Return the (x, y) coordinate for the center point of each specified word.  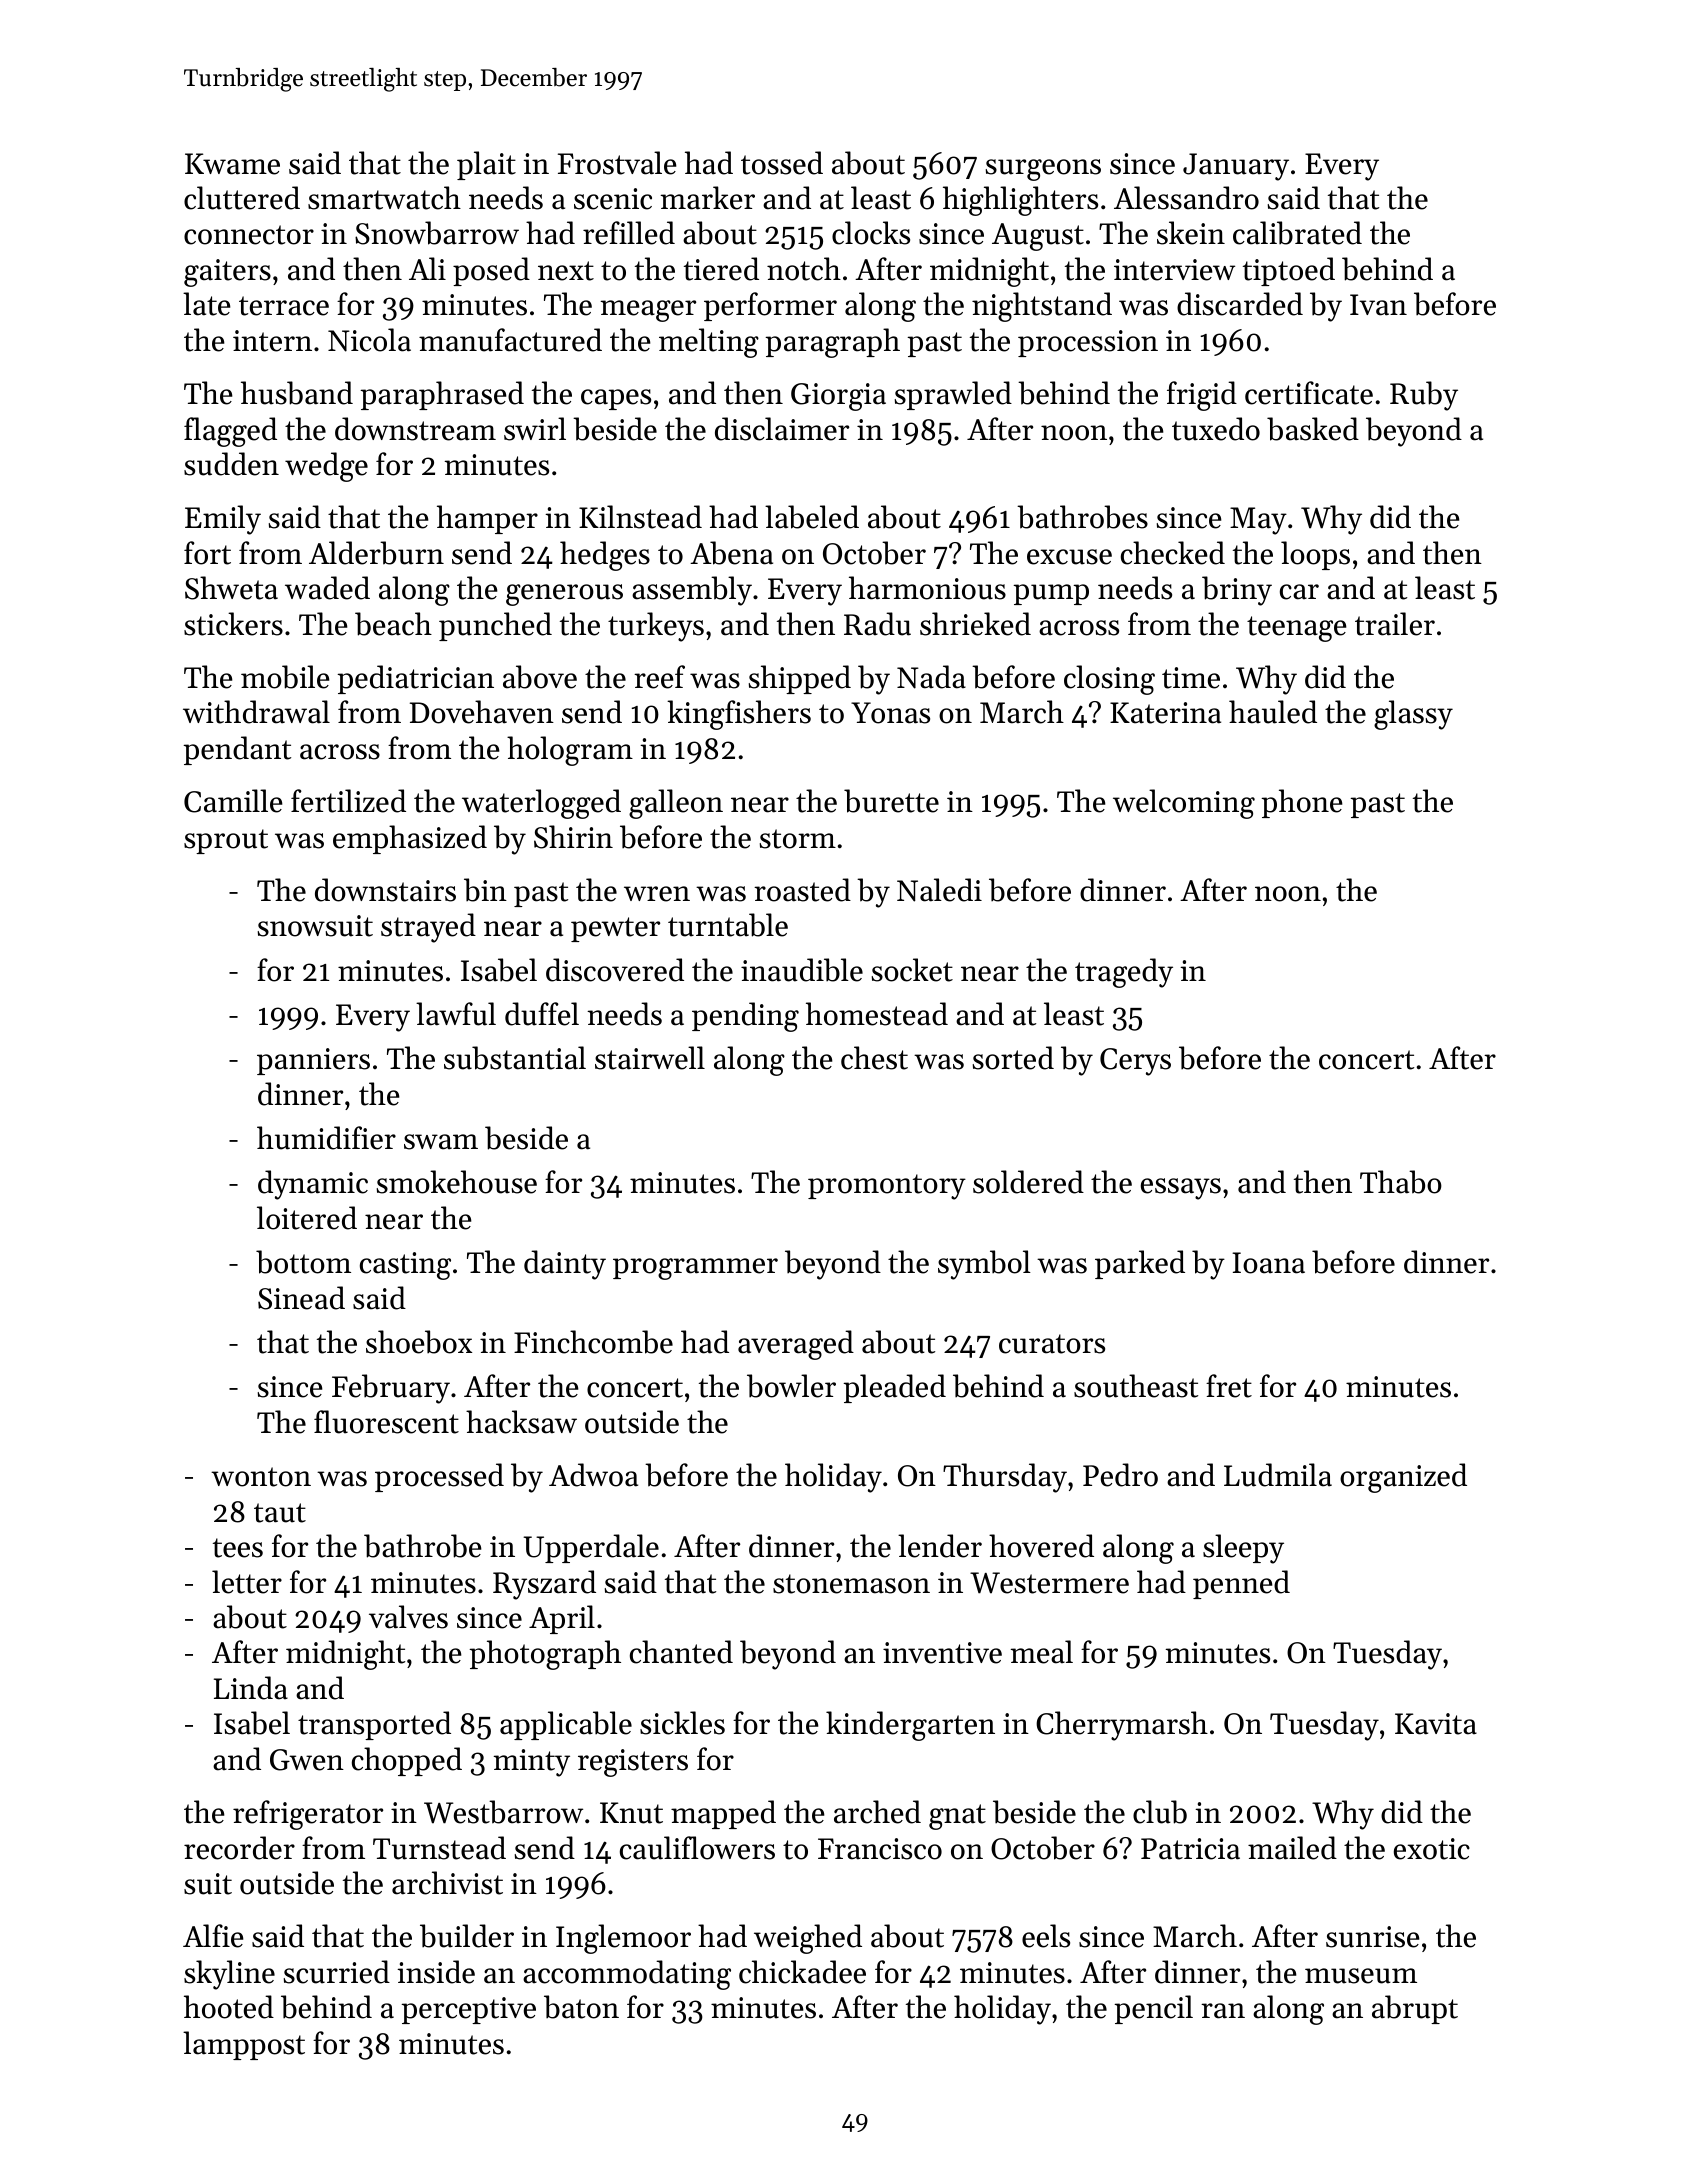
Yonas (890, 713)
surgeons (1043, 170)
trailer (1395, 624)
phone (1302, 803)
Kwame (232, 164)
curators (1052, 1344)
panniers (313, 1061)
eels (1046, 1936)
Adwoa (593, 1475)
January (1236, 167)
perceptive (468, 2010)
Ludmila (1278, 1475)
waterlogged (541, 804)
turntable (728, 925)
